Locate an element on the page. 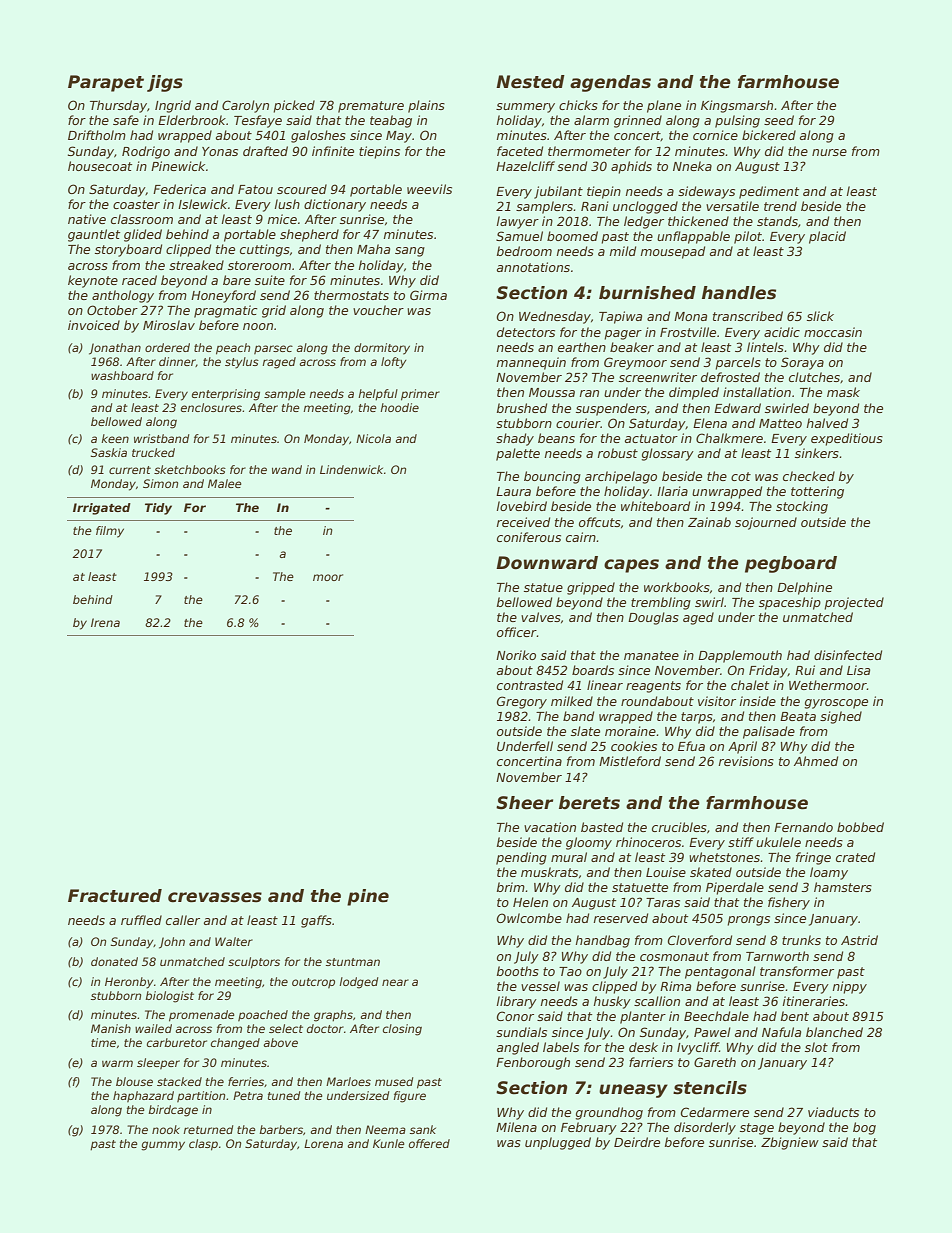 The image size is (952, 1233). Kunle is located at coordinates (389, 1143).
